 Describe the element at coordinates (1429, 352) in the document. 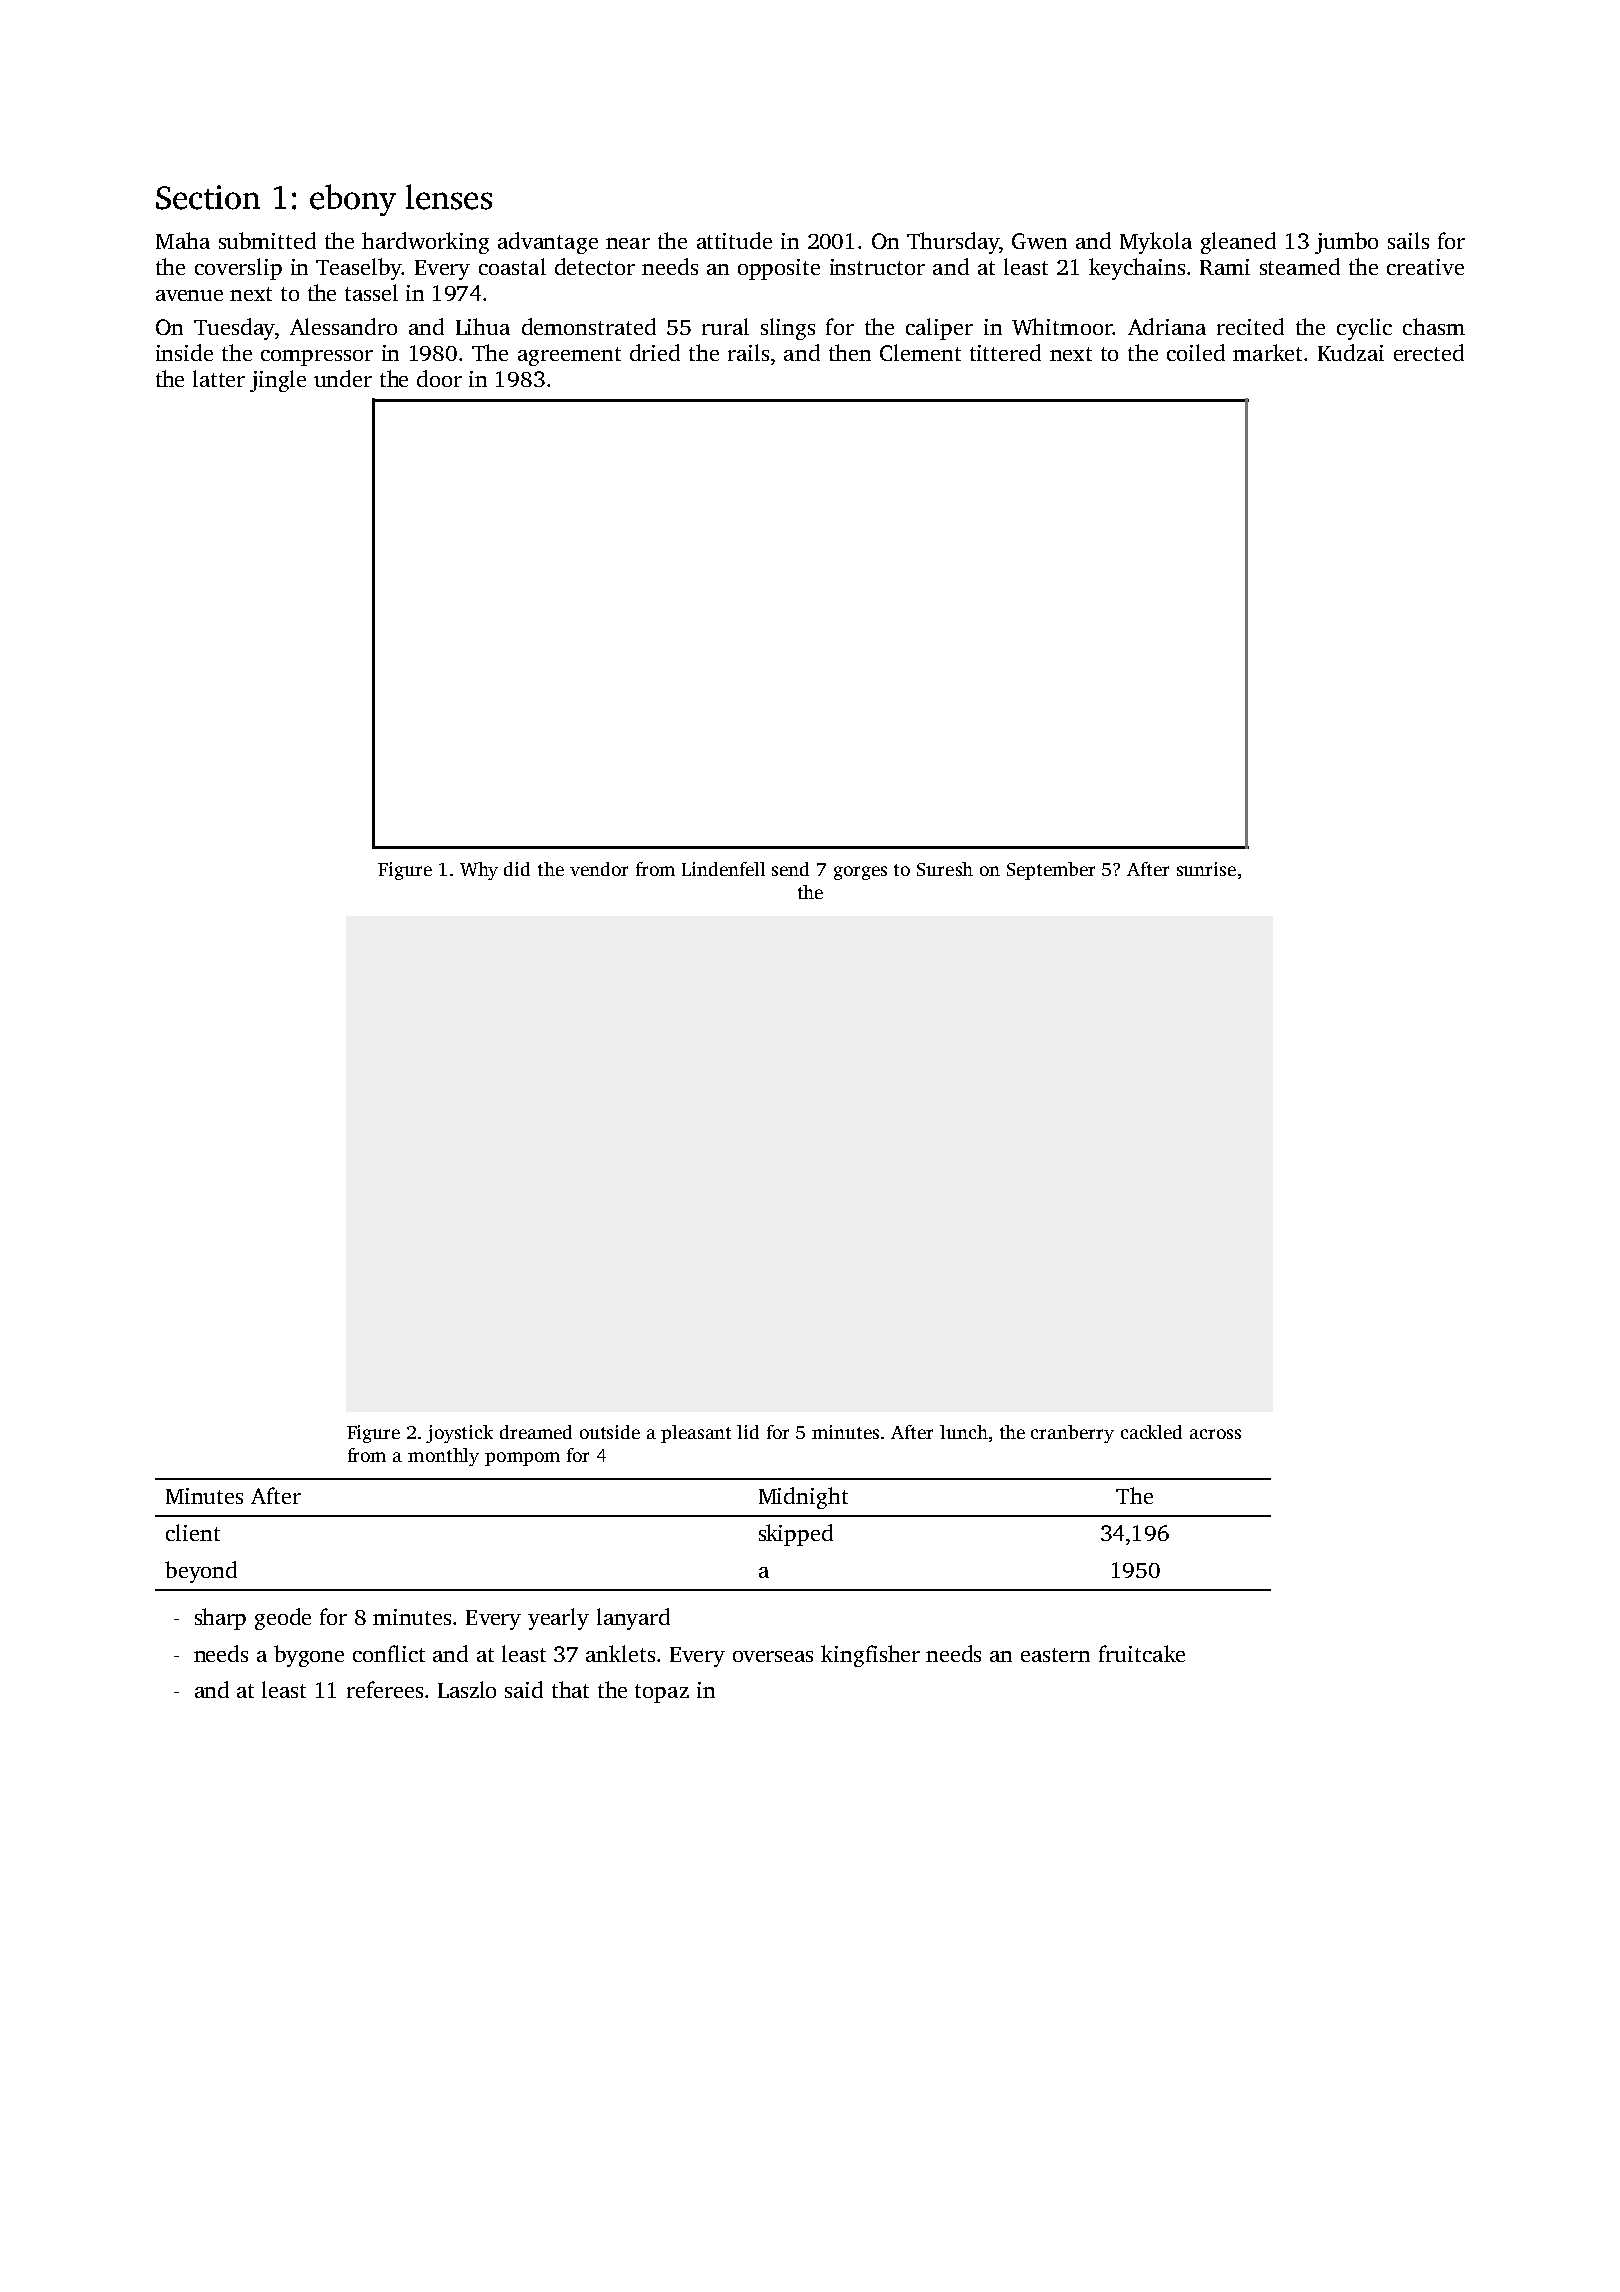

I see `erected` at that location.
